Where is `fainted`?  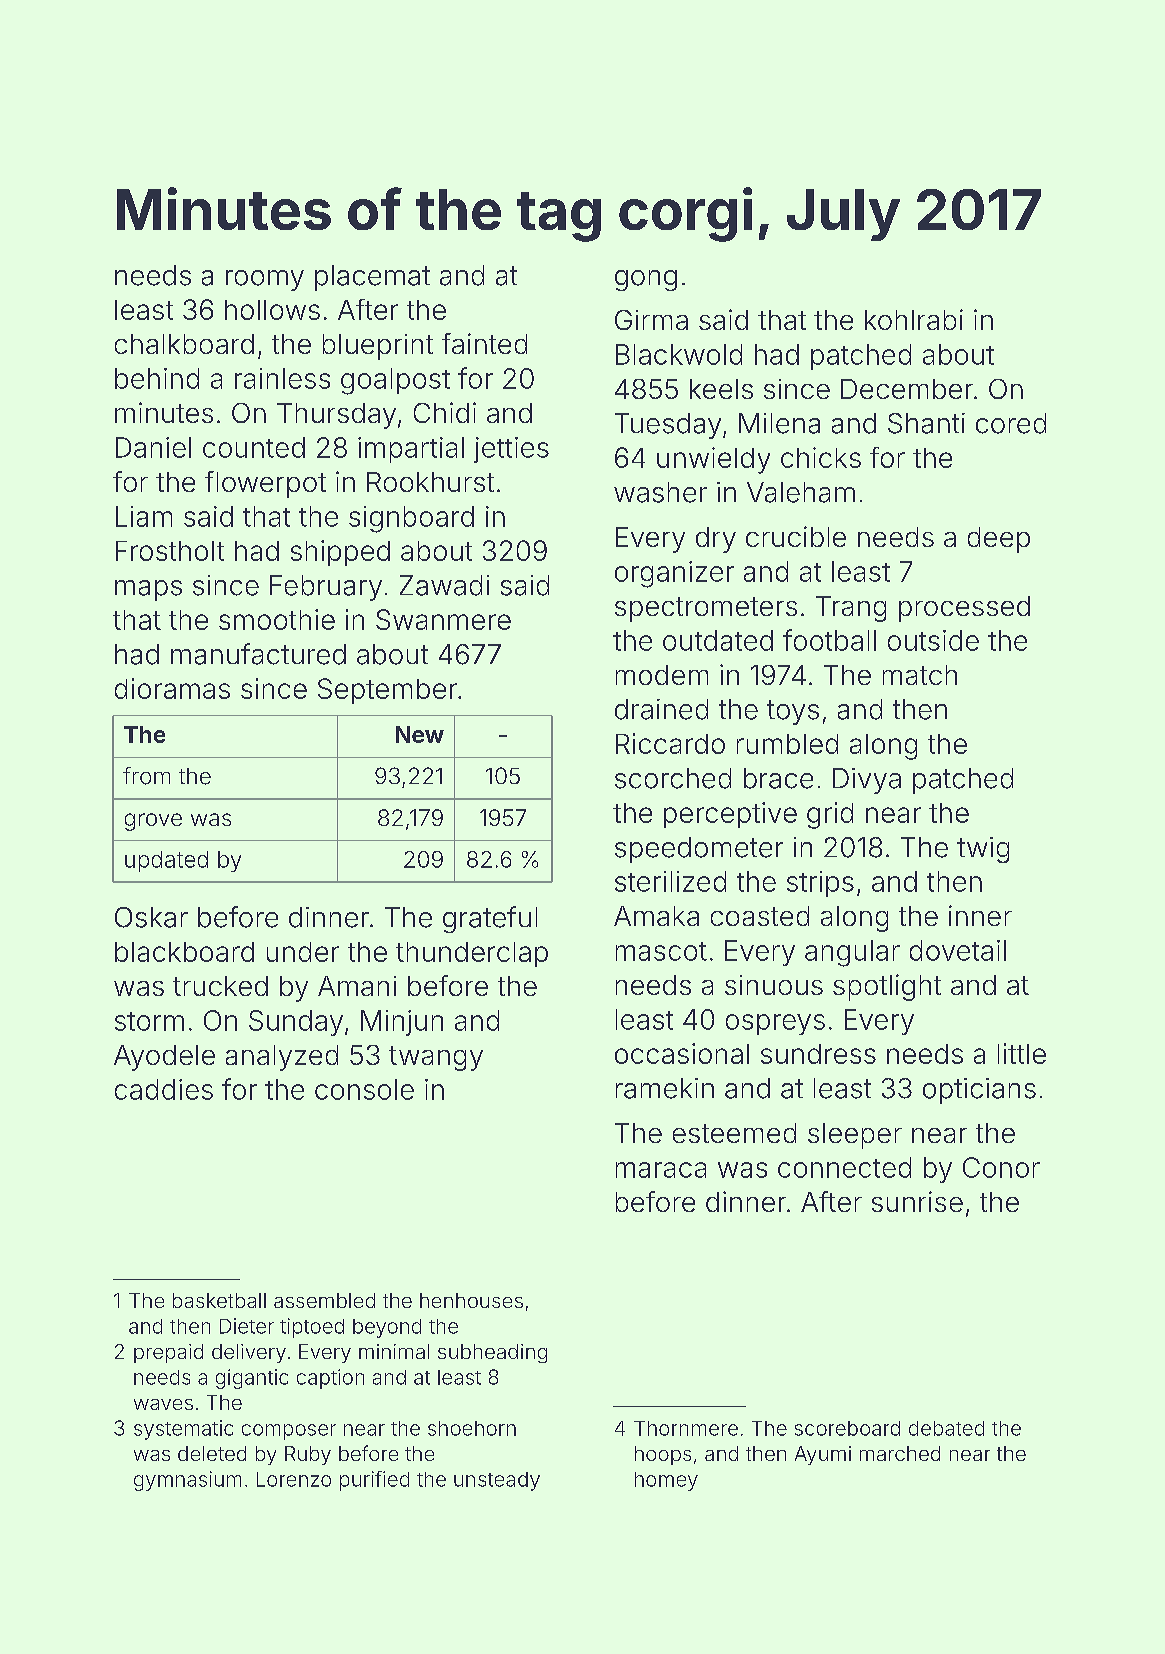 fainted is located at coordinates (484, 343).
